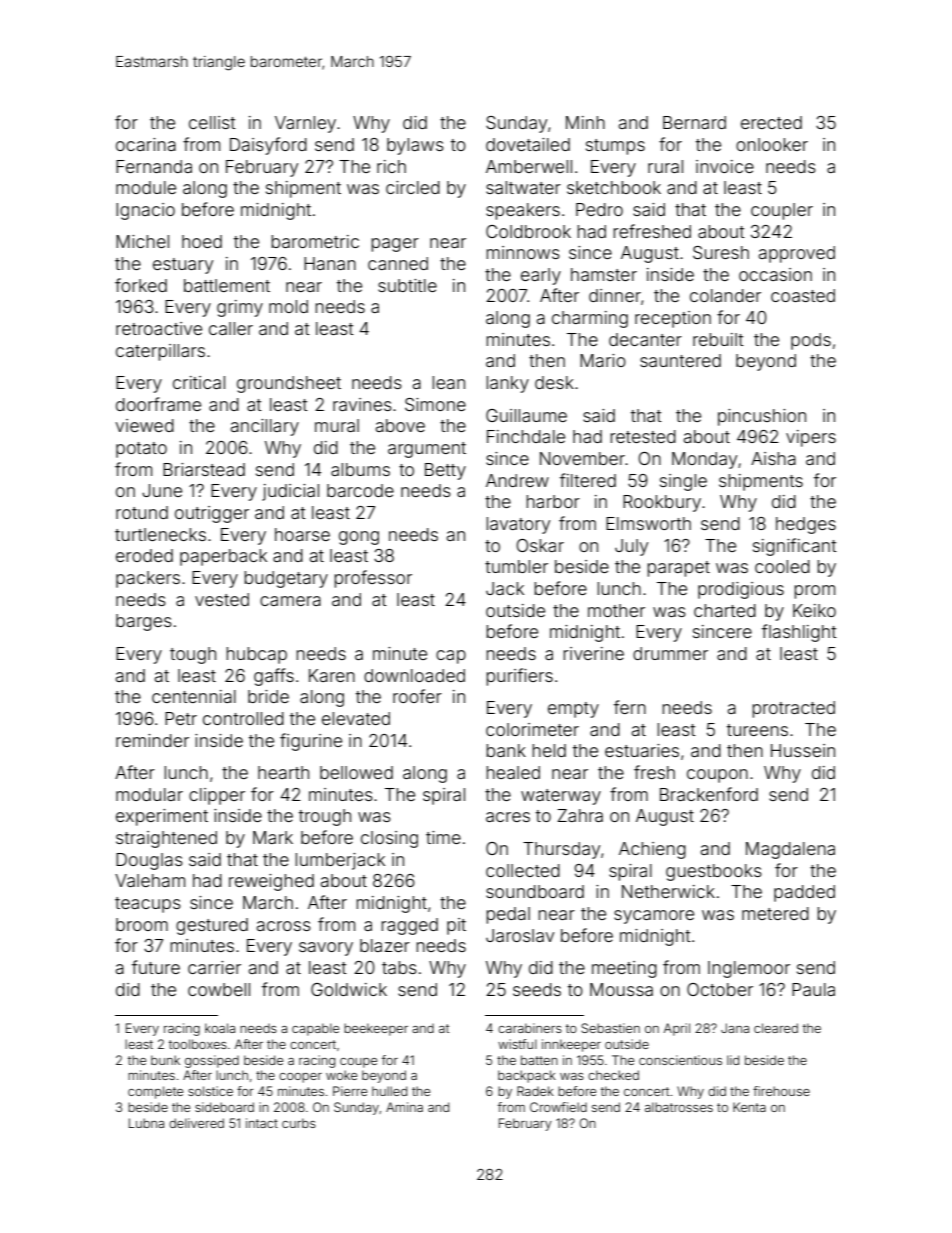 This screenshot has width=952, height=1233. I want to click on groundsheet, so click(289, 384).
